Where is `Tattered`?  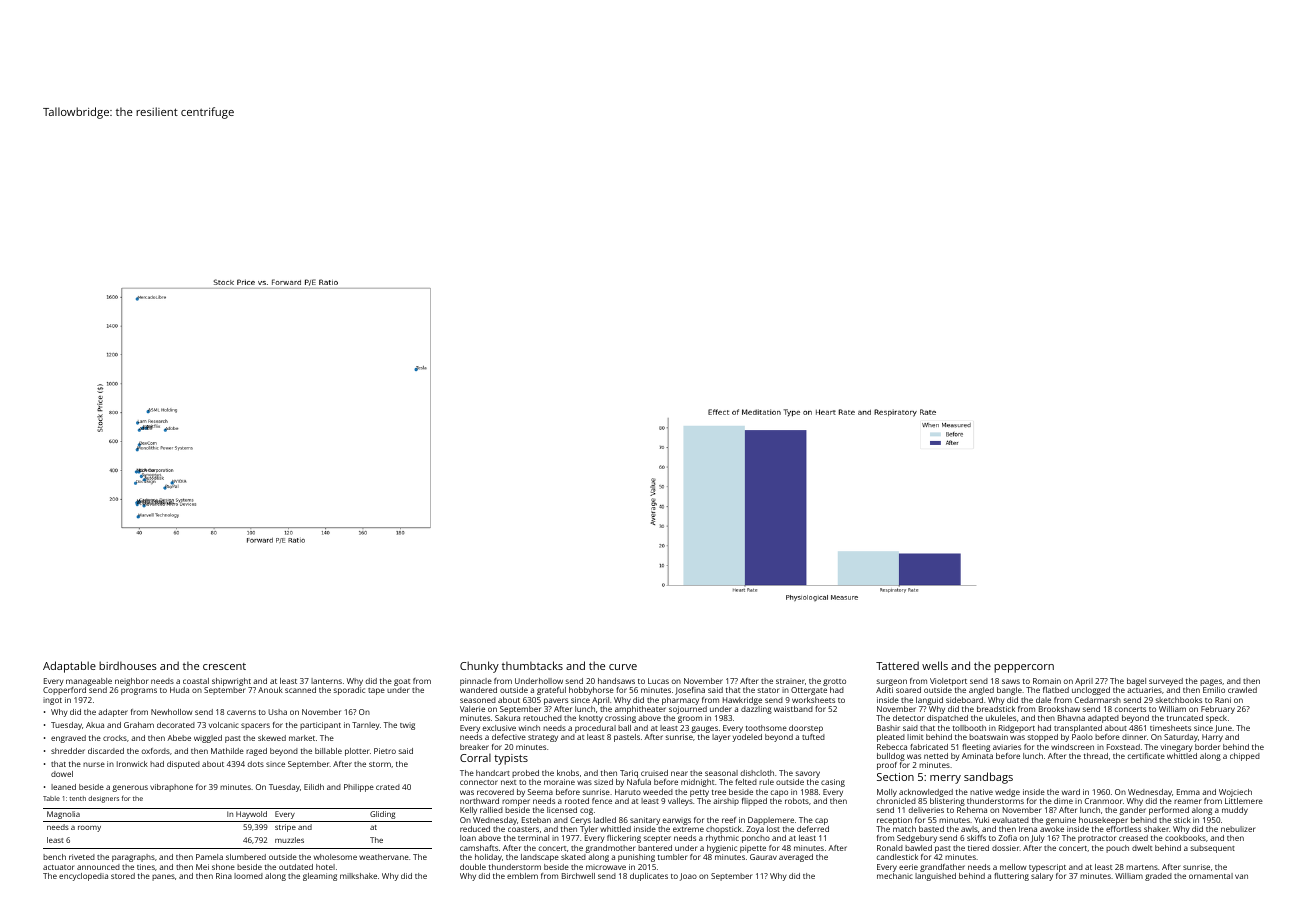 Tattered is located at coordinates (897, 665).
